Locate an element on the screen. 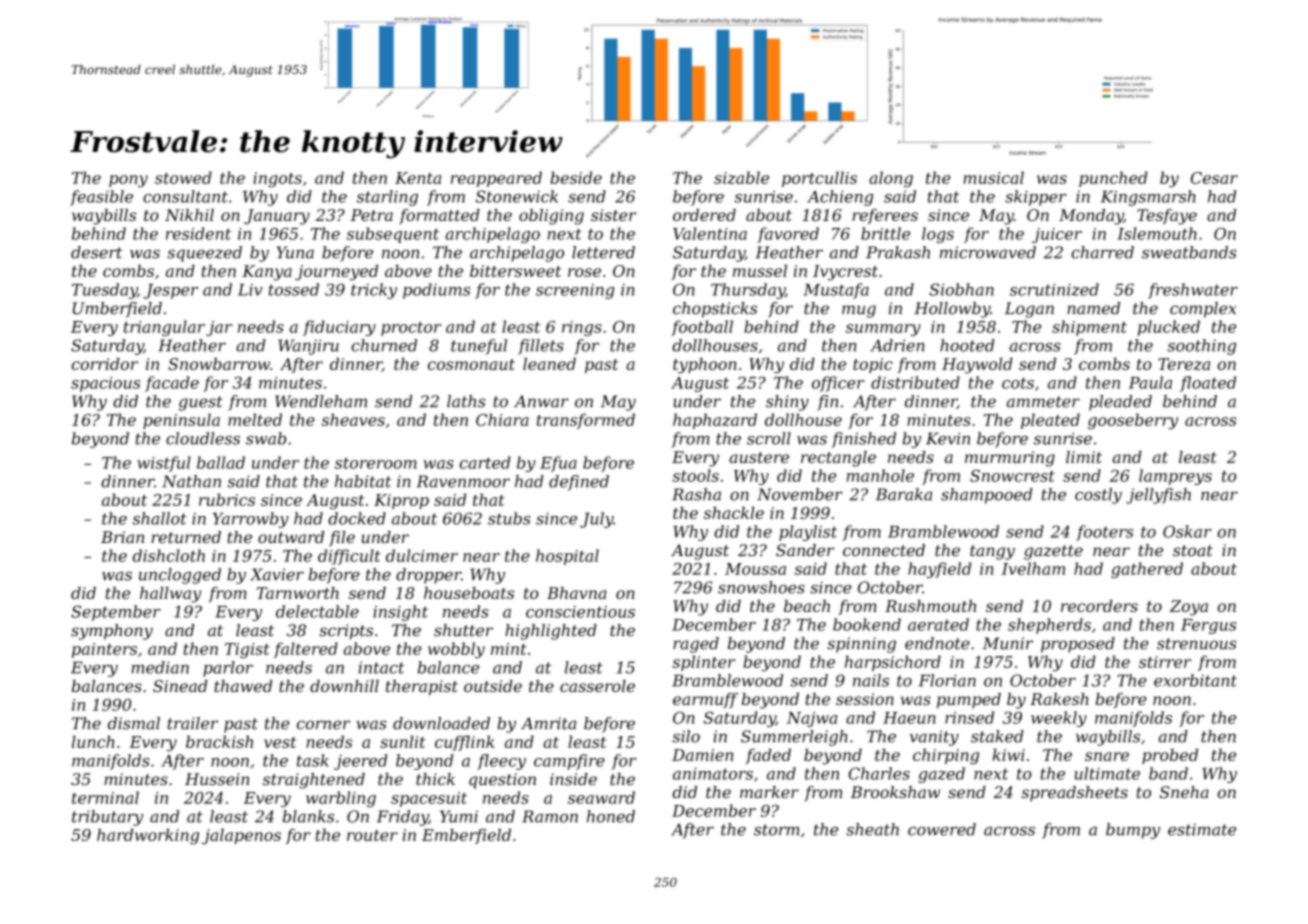  Tereza is located at coordinates (1184, 364).
